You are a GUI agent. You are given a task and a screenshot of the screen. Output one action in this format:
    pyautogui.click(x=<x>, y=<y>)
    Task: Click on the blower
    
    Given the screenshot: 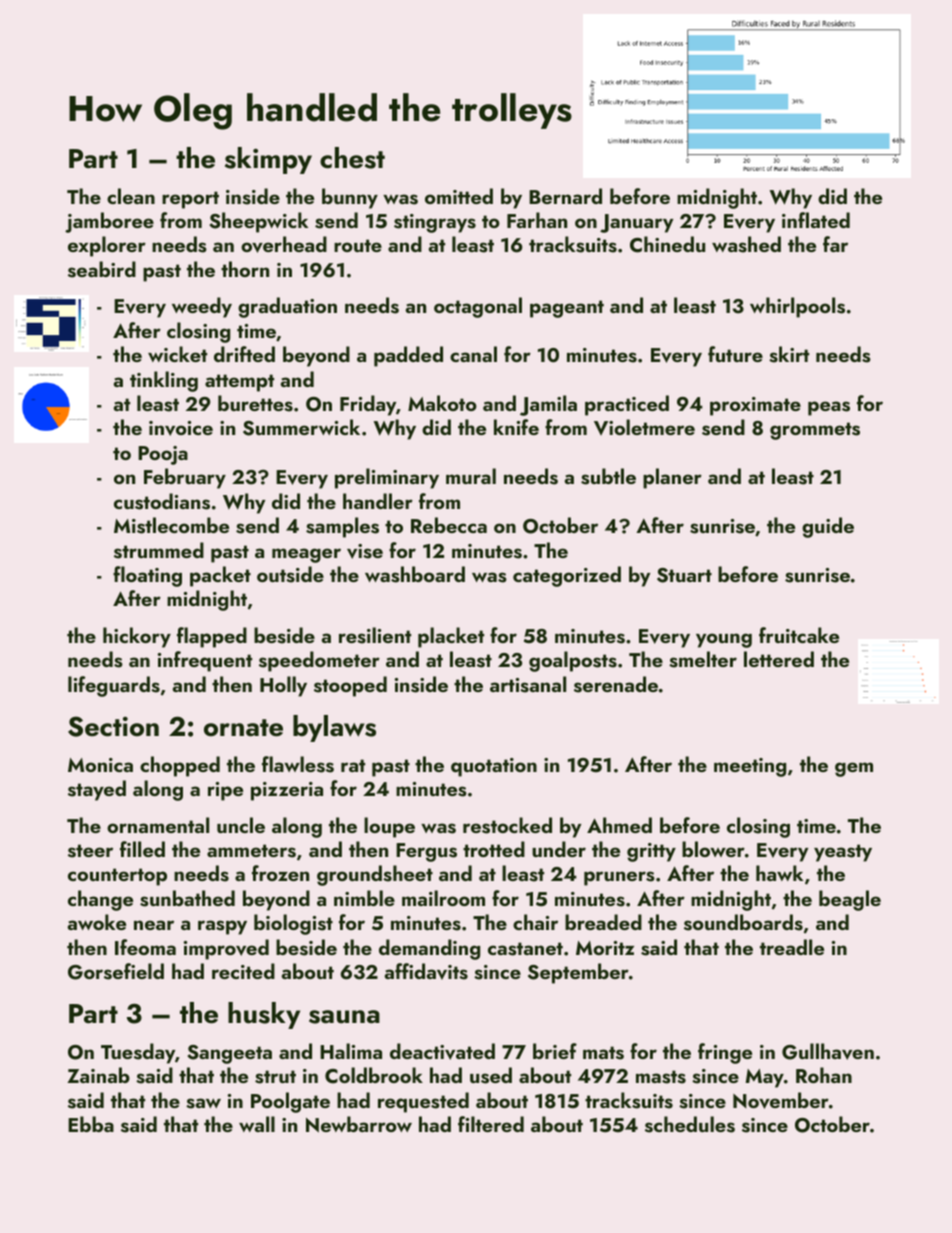 What is the action you would take?
    pyautogui.click(x=713, y=849)
